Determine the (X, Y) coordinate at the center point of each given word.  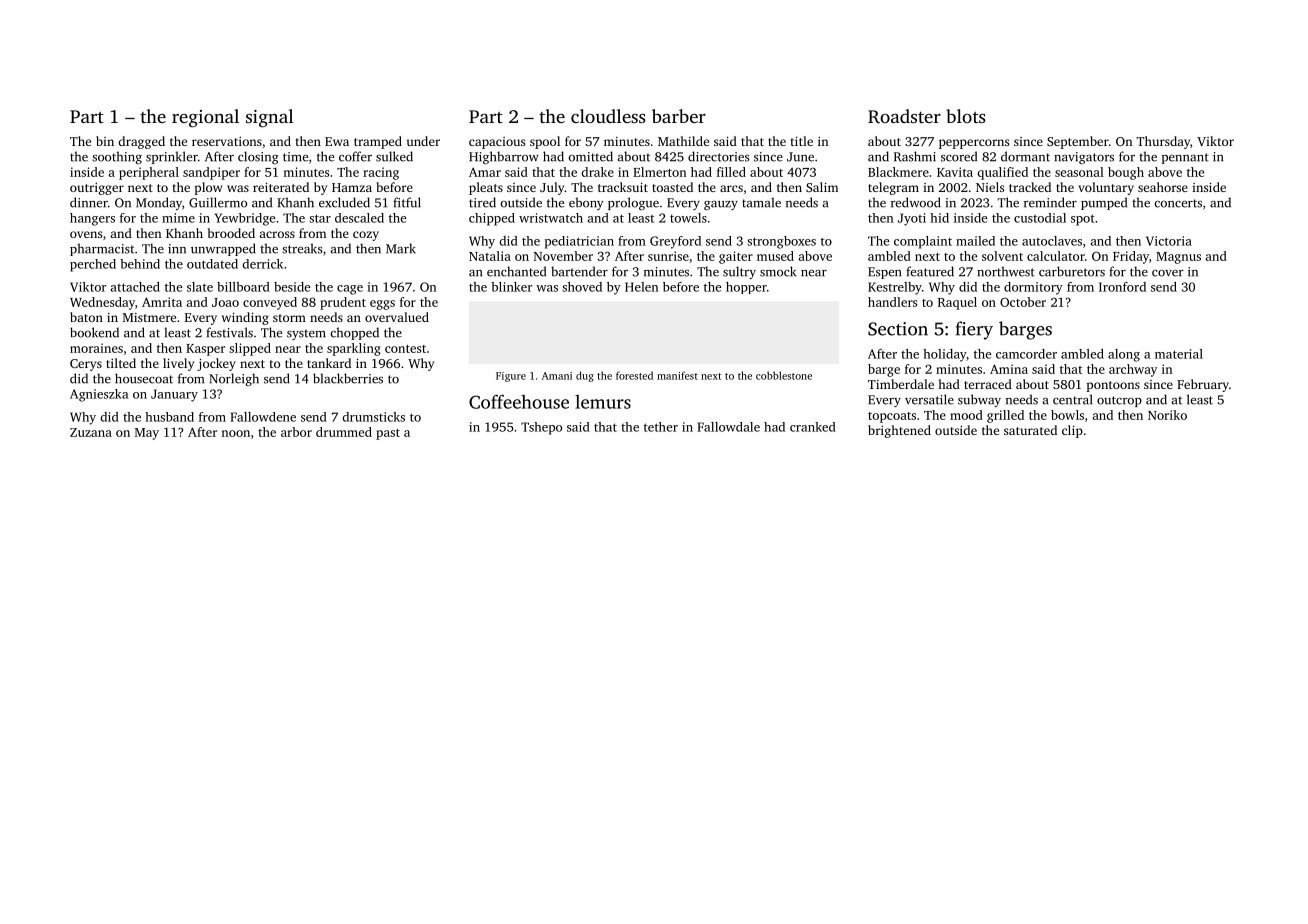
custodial (1040, 218)
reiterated (281, 187)
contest (405, 349)
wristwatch (551, 218)
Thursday (1163, 142)
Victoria (1169, 241)
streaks (302, 248)
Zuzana (91, 432)
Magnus (1178, 258)
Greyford (675, 242)
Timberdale (901, 384)
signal (269, 118)
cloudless (608, 116)
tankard (329, 363)
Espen (884, 273)
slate (200, 287)
